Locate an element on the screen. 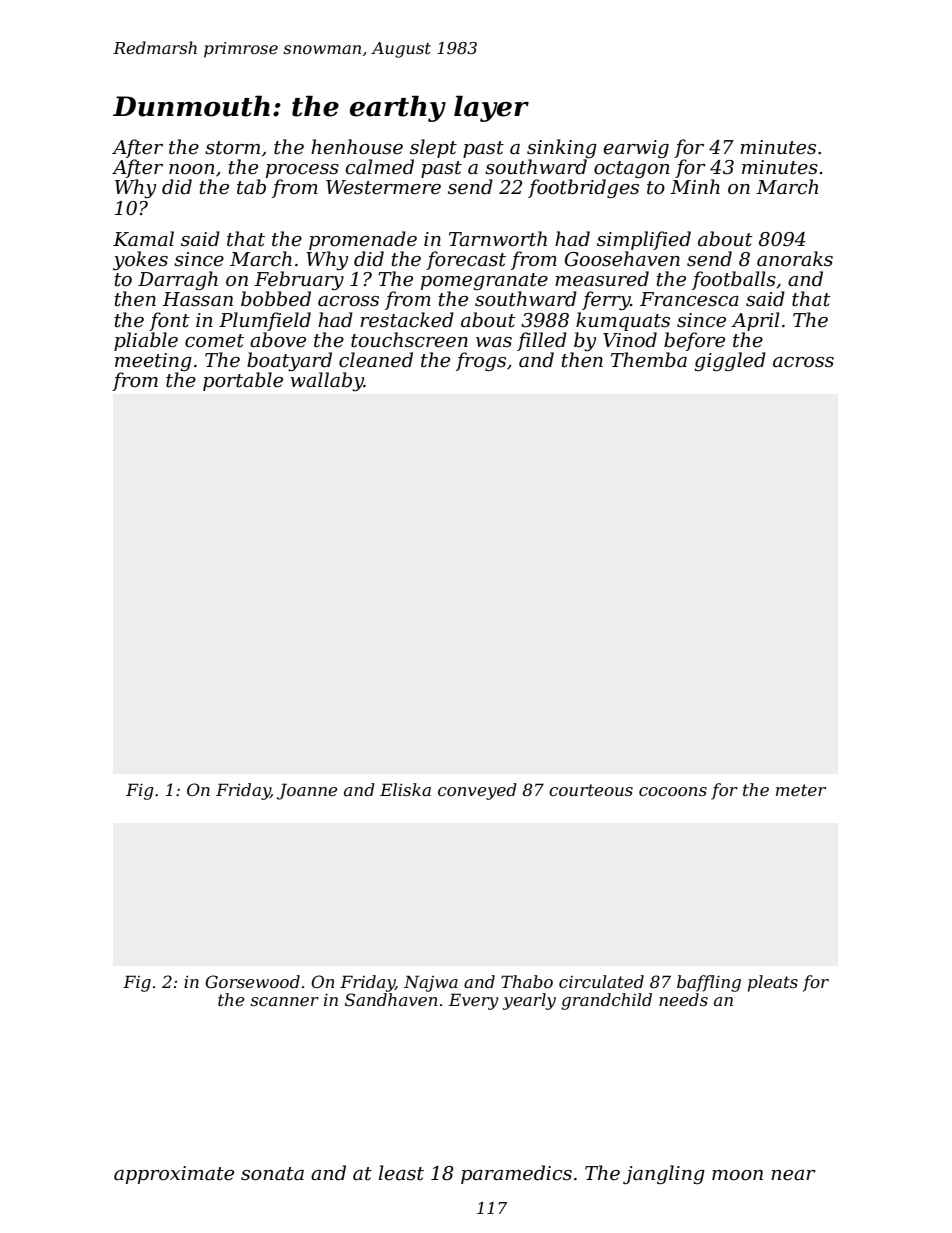 The height and width of the screenshot is (1233, 952). Darragh is located at coordinates (178, 280).
